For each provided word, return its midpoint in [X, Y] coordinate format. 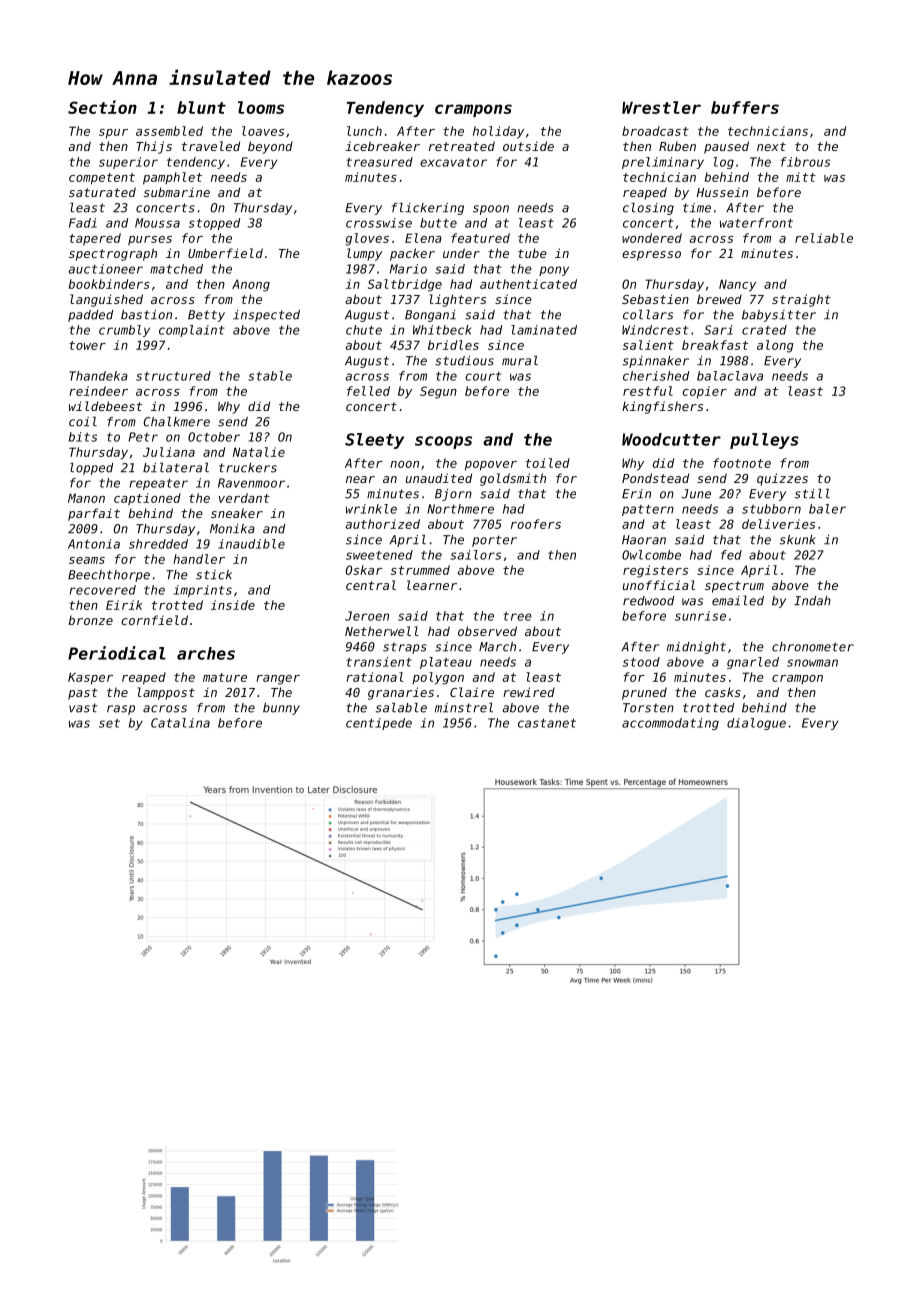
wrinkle [371, 509]
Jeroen [367, 616]
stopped [214, 224]
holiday [498, 132]
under [461, 253]
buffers [745, 107]
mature [225, 677]
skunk [798, 540]
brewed [719, 299]
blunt [201, 107]
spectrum [734, 587]
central [371, 585]
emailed [738, 600]
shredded [158, 544]
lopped [91, 468]
